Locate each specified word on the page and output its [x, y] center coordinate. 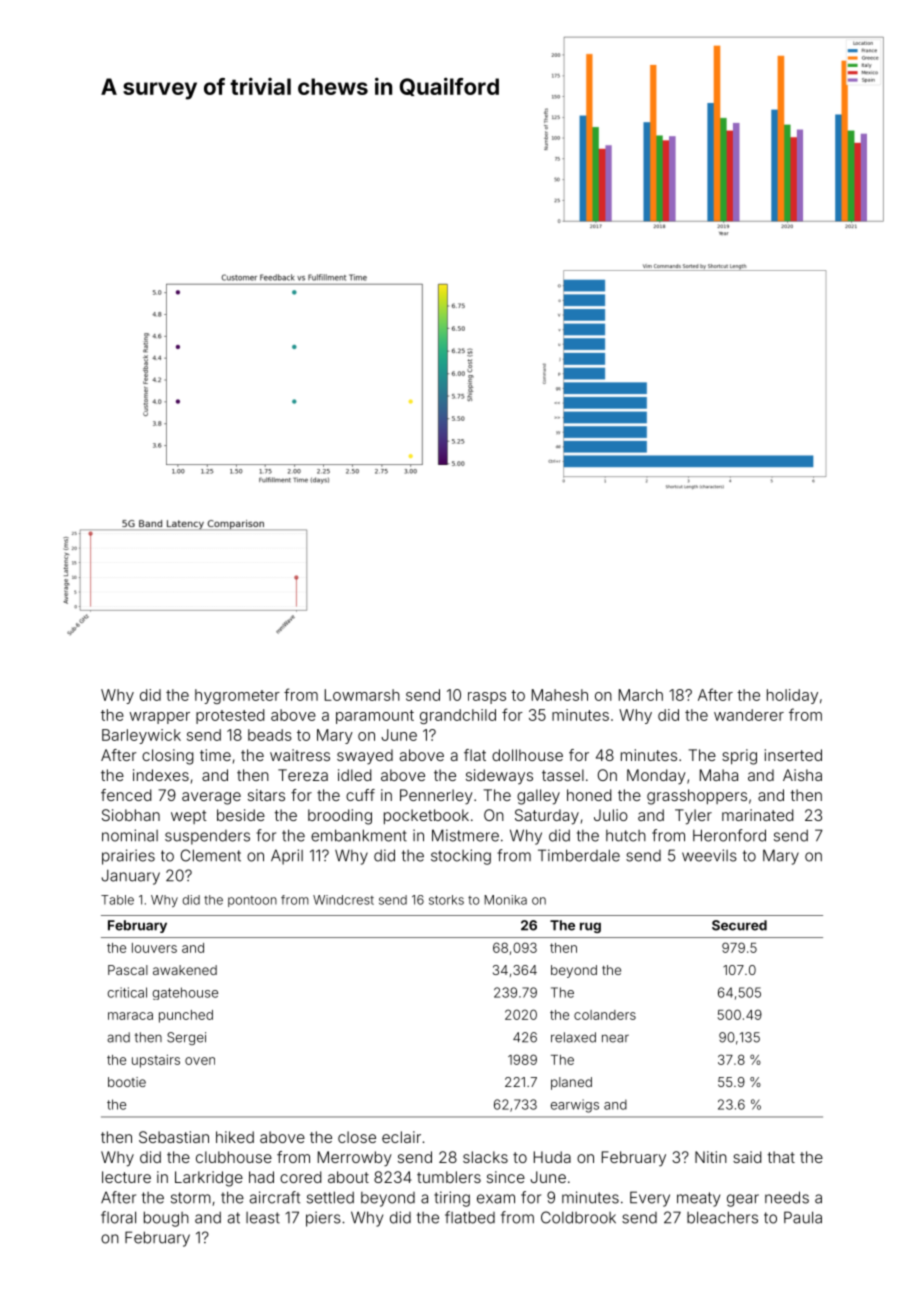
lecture [126, 1177]
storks [446, 900]
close [357, 1137]
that [781, 1157]
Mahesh [560, 695]
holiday [792, 696]
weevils [709, 855]
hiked [235, 1137]
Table [117, 900]
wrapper [159, 718]
